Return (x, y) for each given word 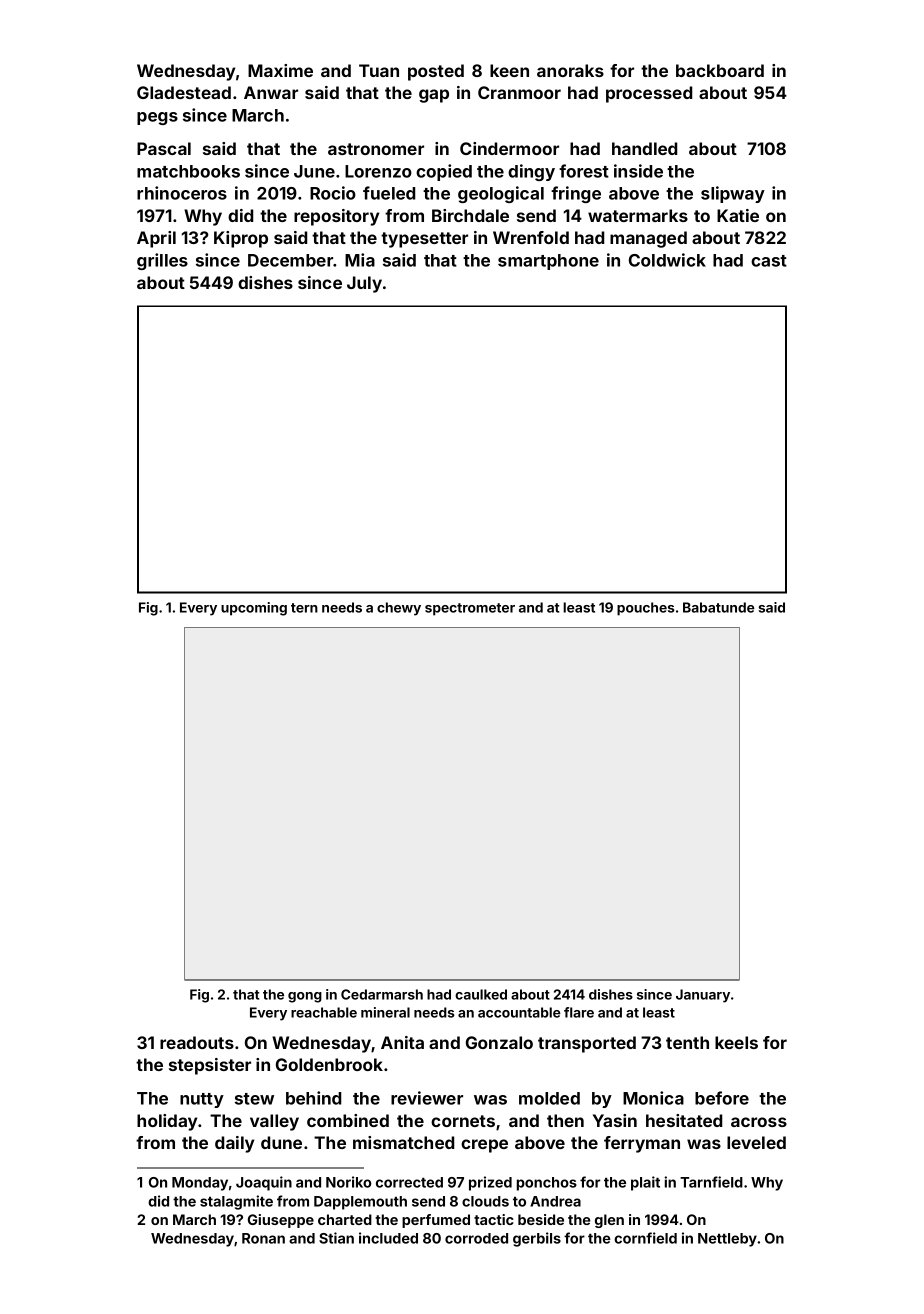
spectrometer (470, 609)
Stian (336, 1238)
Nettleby (727, 1240)
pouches (646, 609)
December (291, 260)
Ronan (263, 1238)
